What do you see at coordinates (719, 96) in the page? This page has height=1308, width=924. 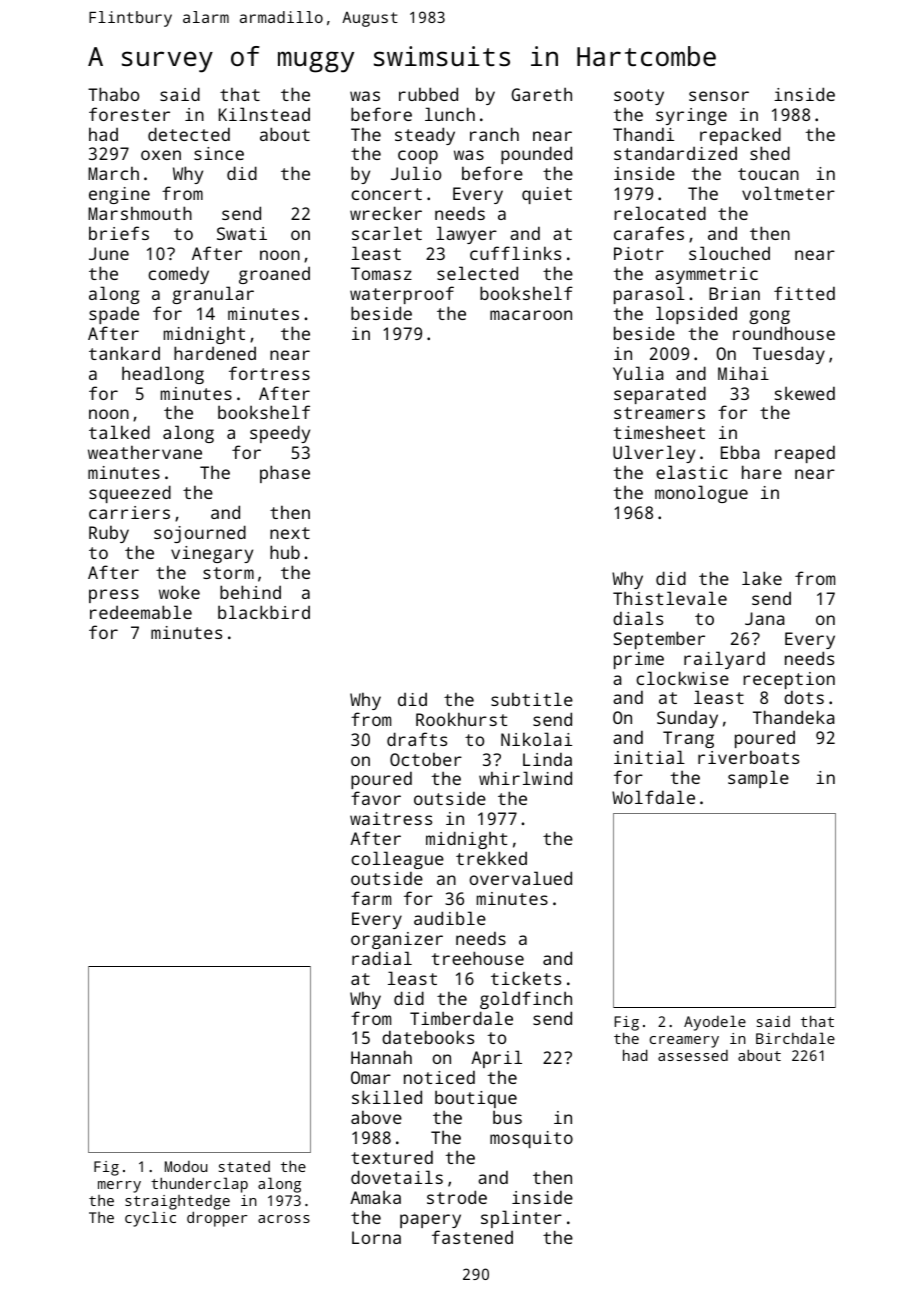 I see `sensor` at bounding box center [719, 96].
